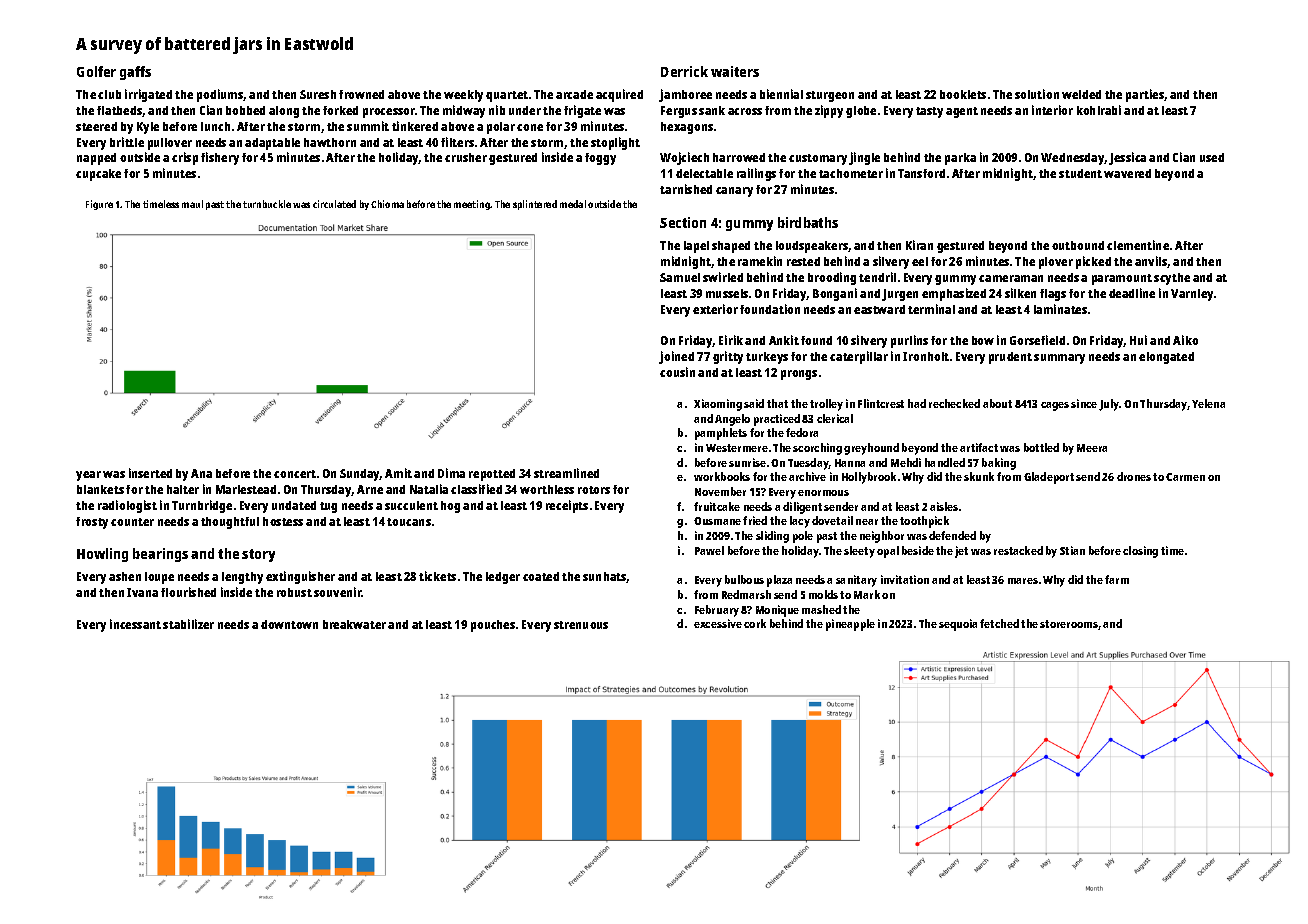 The width and height of the page is (1308, 924). Describe the element at coordinates (684, 71) in the page. I see `Derrick` at that location.
